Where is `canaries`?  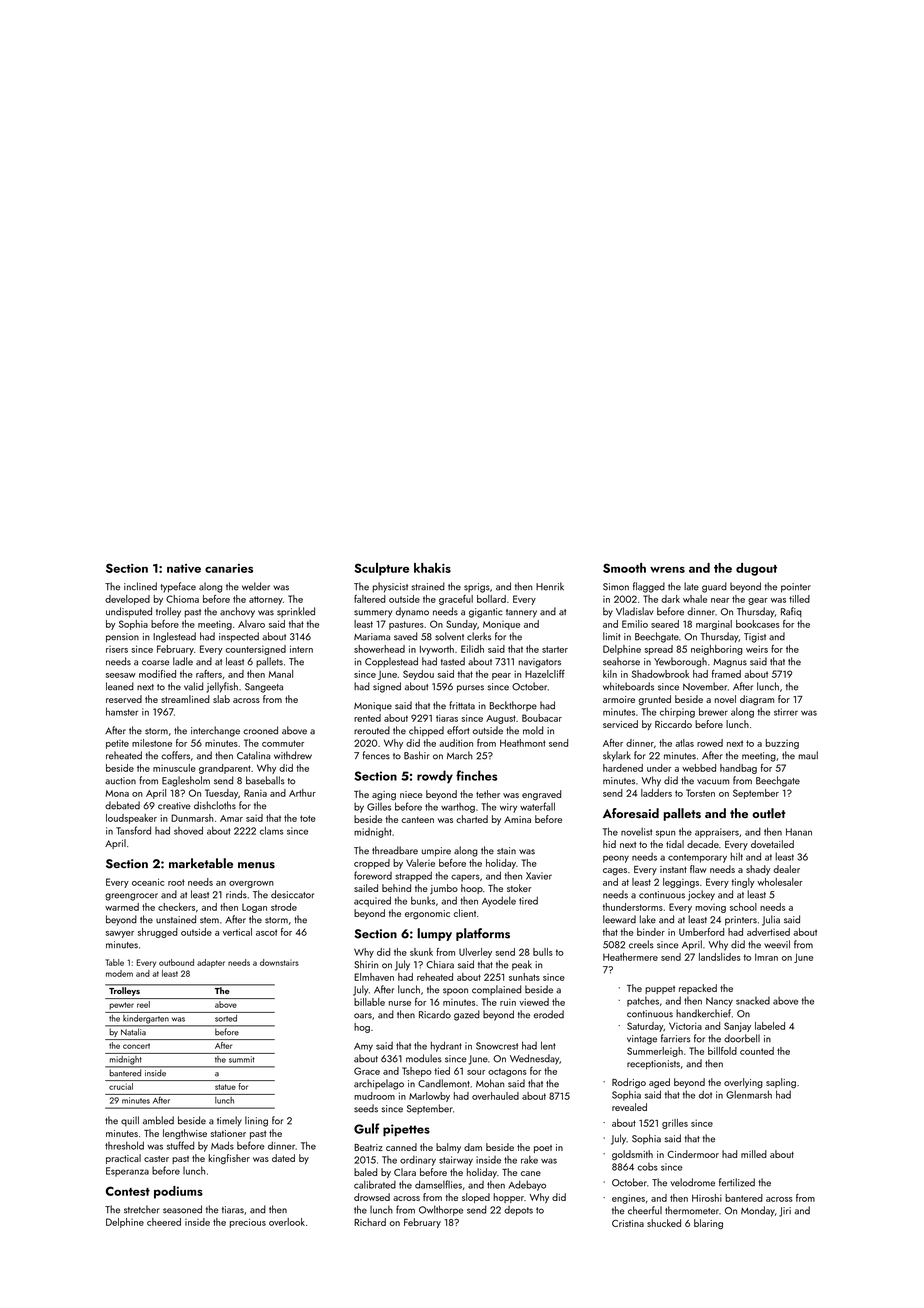
canaries is located at coordinates (229, 568).
